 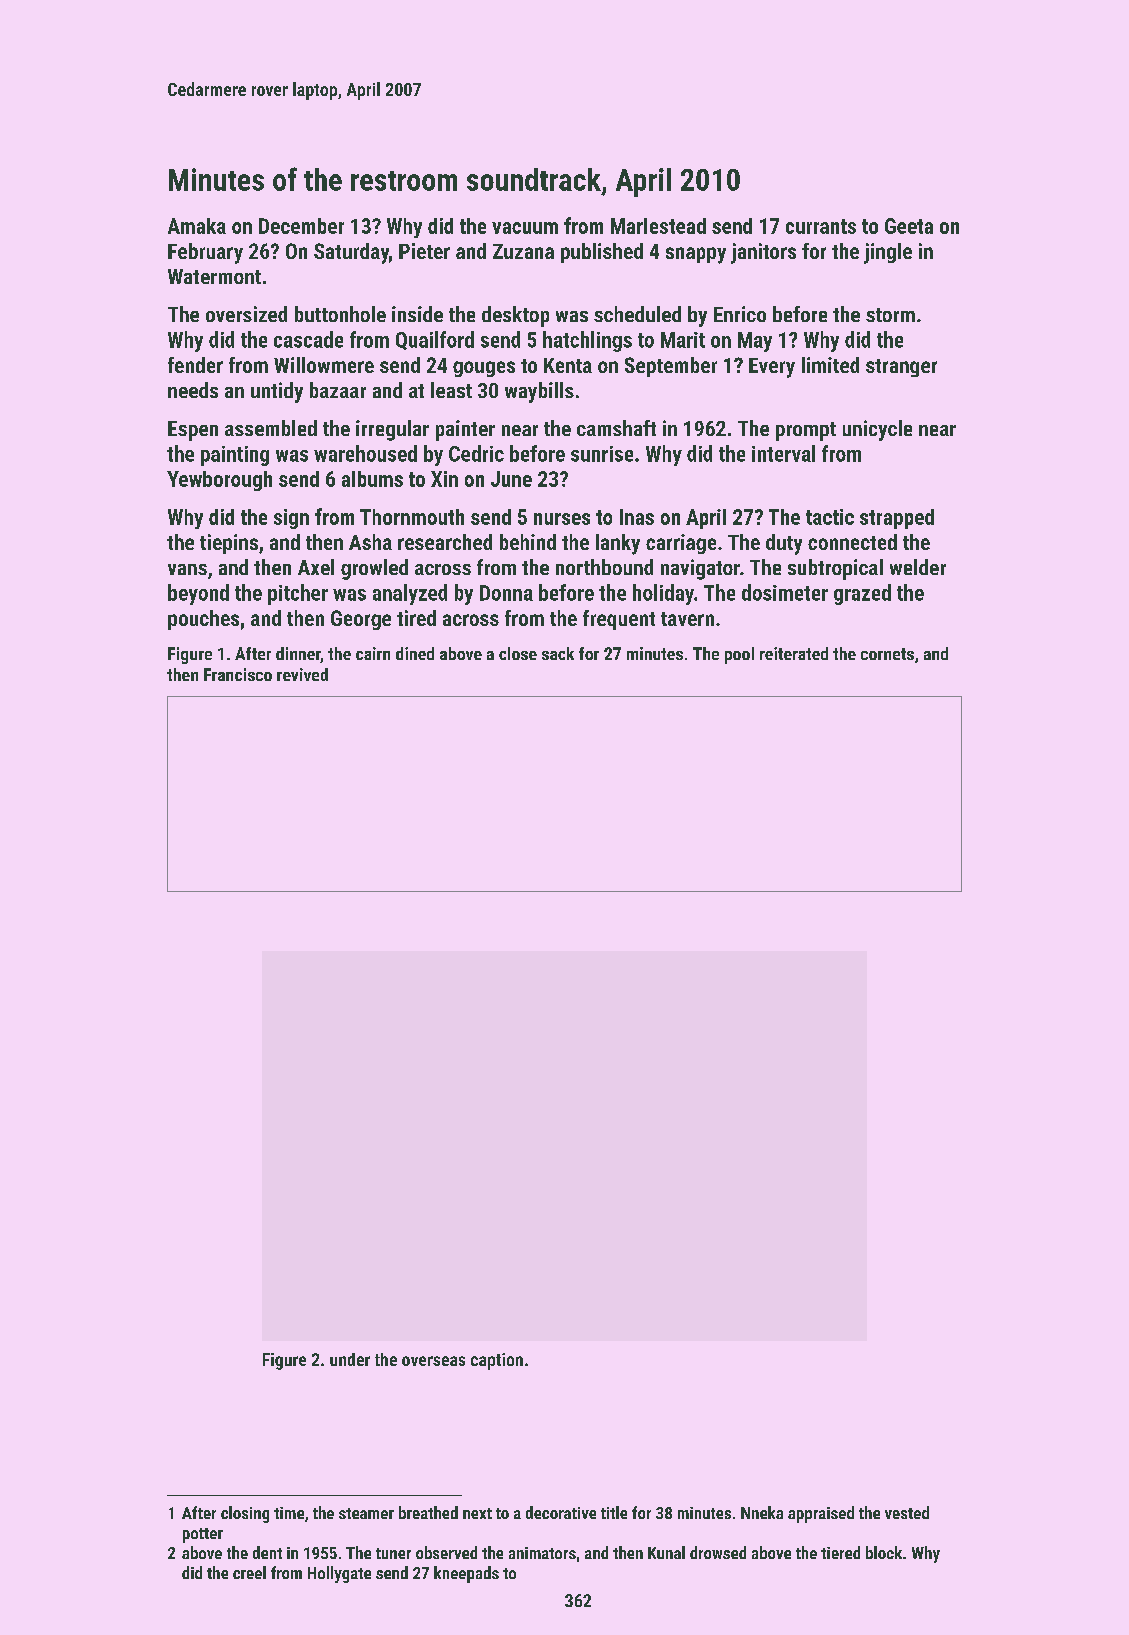 I want to click on creel, so click(x=249, y=1572).
